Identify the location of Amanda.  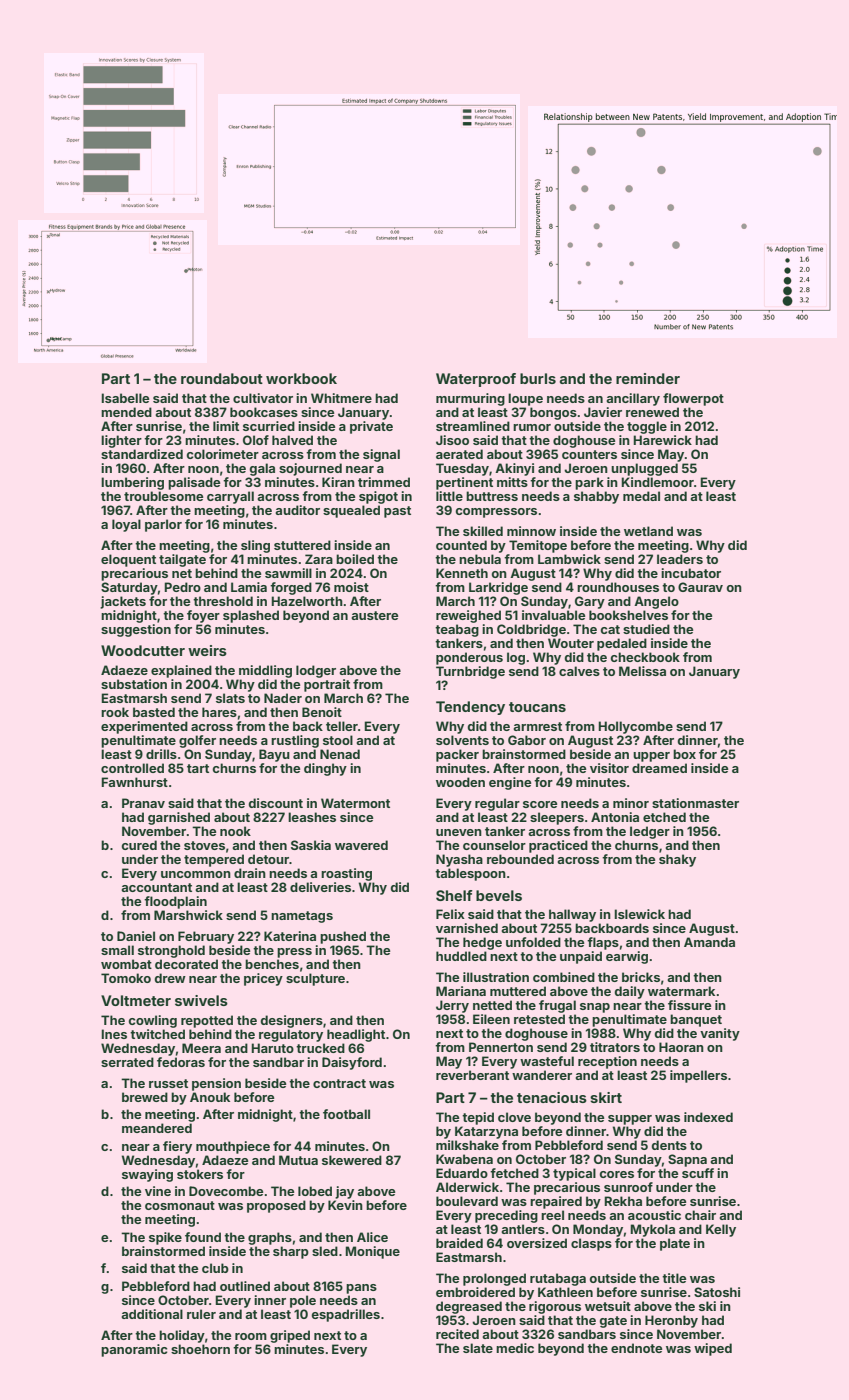
(709, 942).
